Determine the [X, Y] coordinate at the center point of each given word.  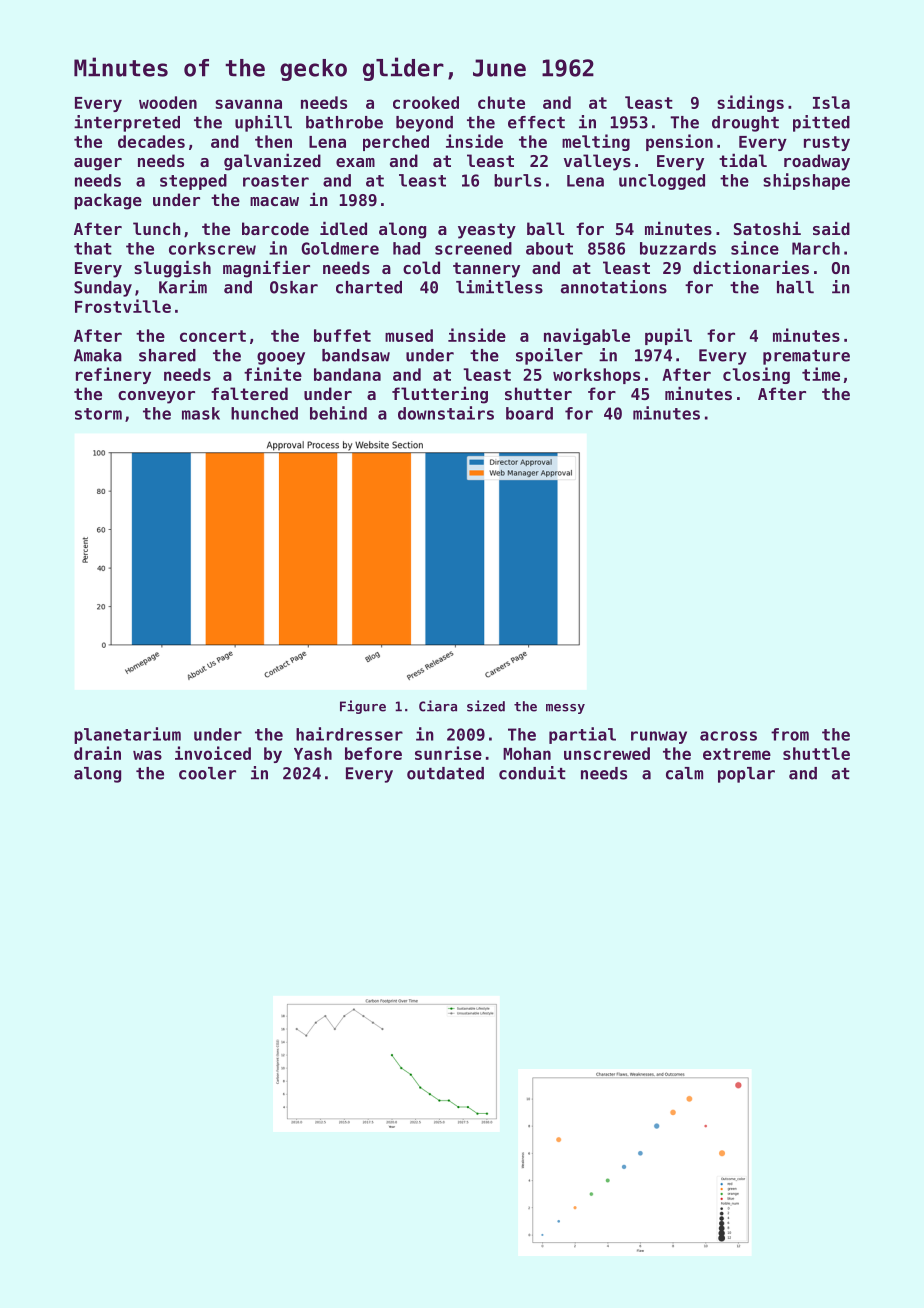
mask [201, 413]
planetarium [127, 735]
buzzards [678, 248]
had [406, 248]
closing [756, 375]
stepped [193, 182]
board [529, 413]
